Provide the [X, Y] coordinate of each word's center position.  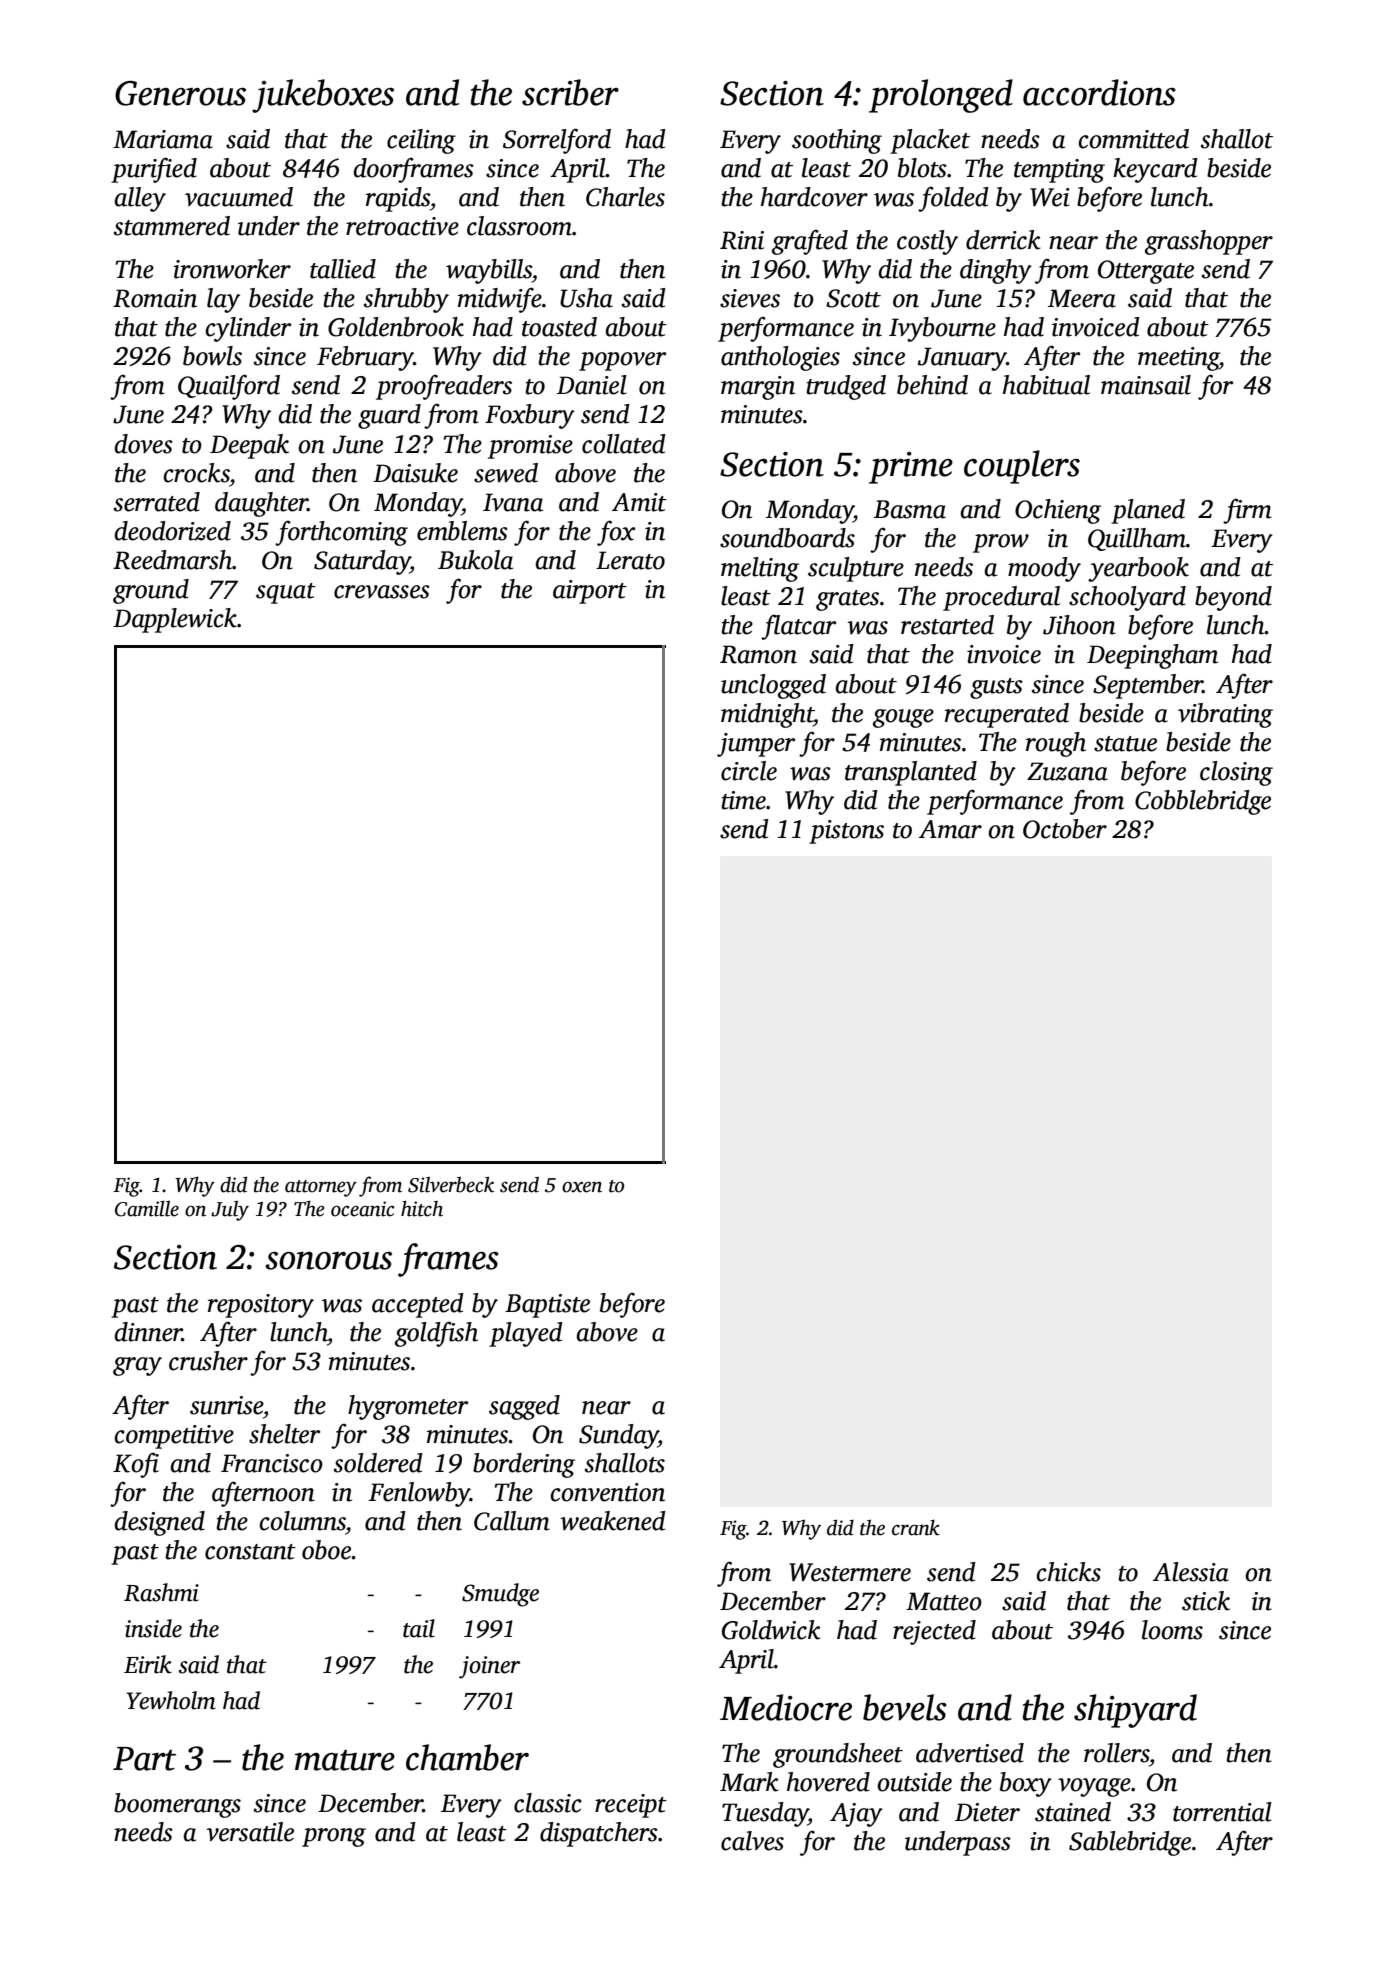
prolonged [941, 96]
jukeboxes [323, 96]
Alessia [1191, 1572]
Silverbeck [451, 1184]
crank [916, 1528]
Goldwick [771, 1630]
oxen [582, 1187]
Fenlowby [419, 1494]
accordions [1099, 92]
